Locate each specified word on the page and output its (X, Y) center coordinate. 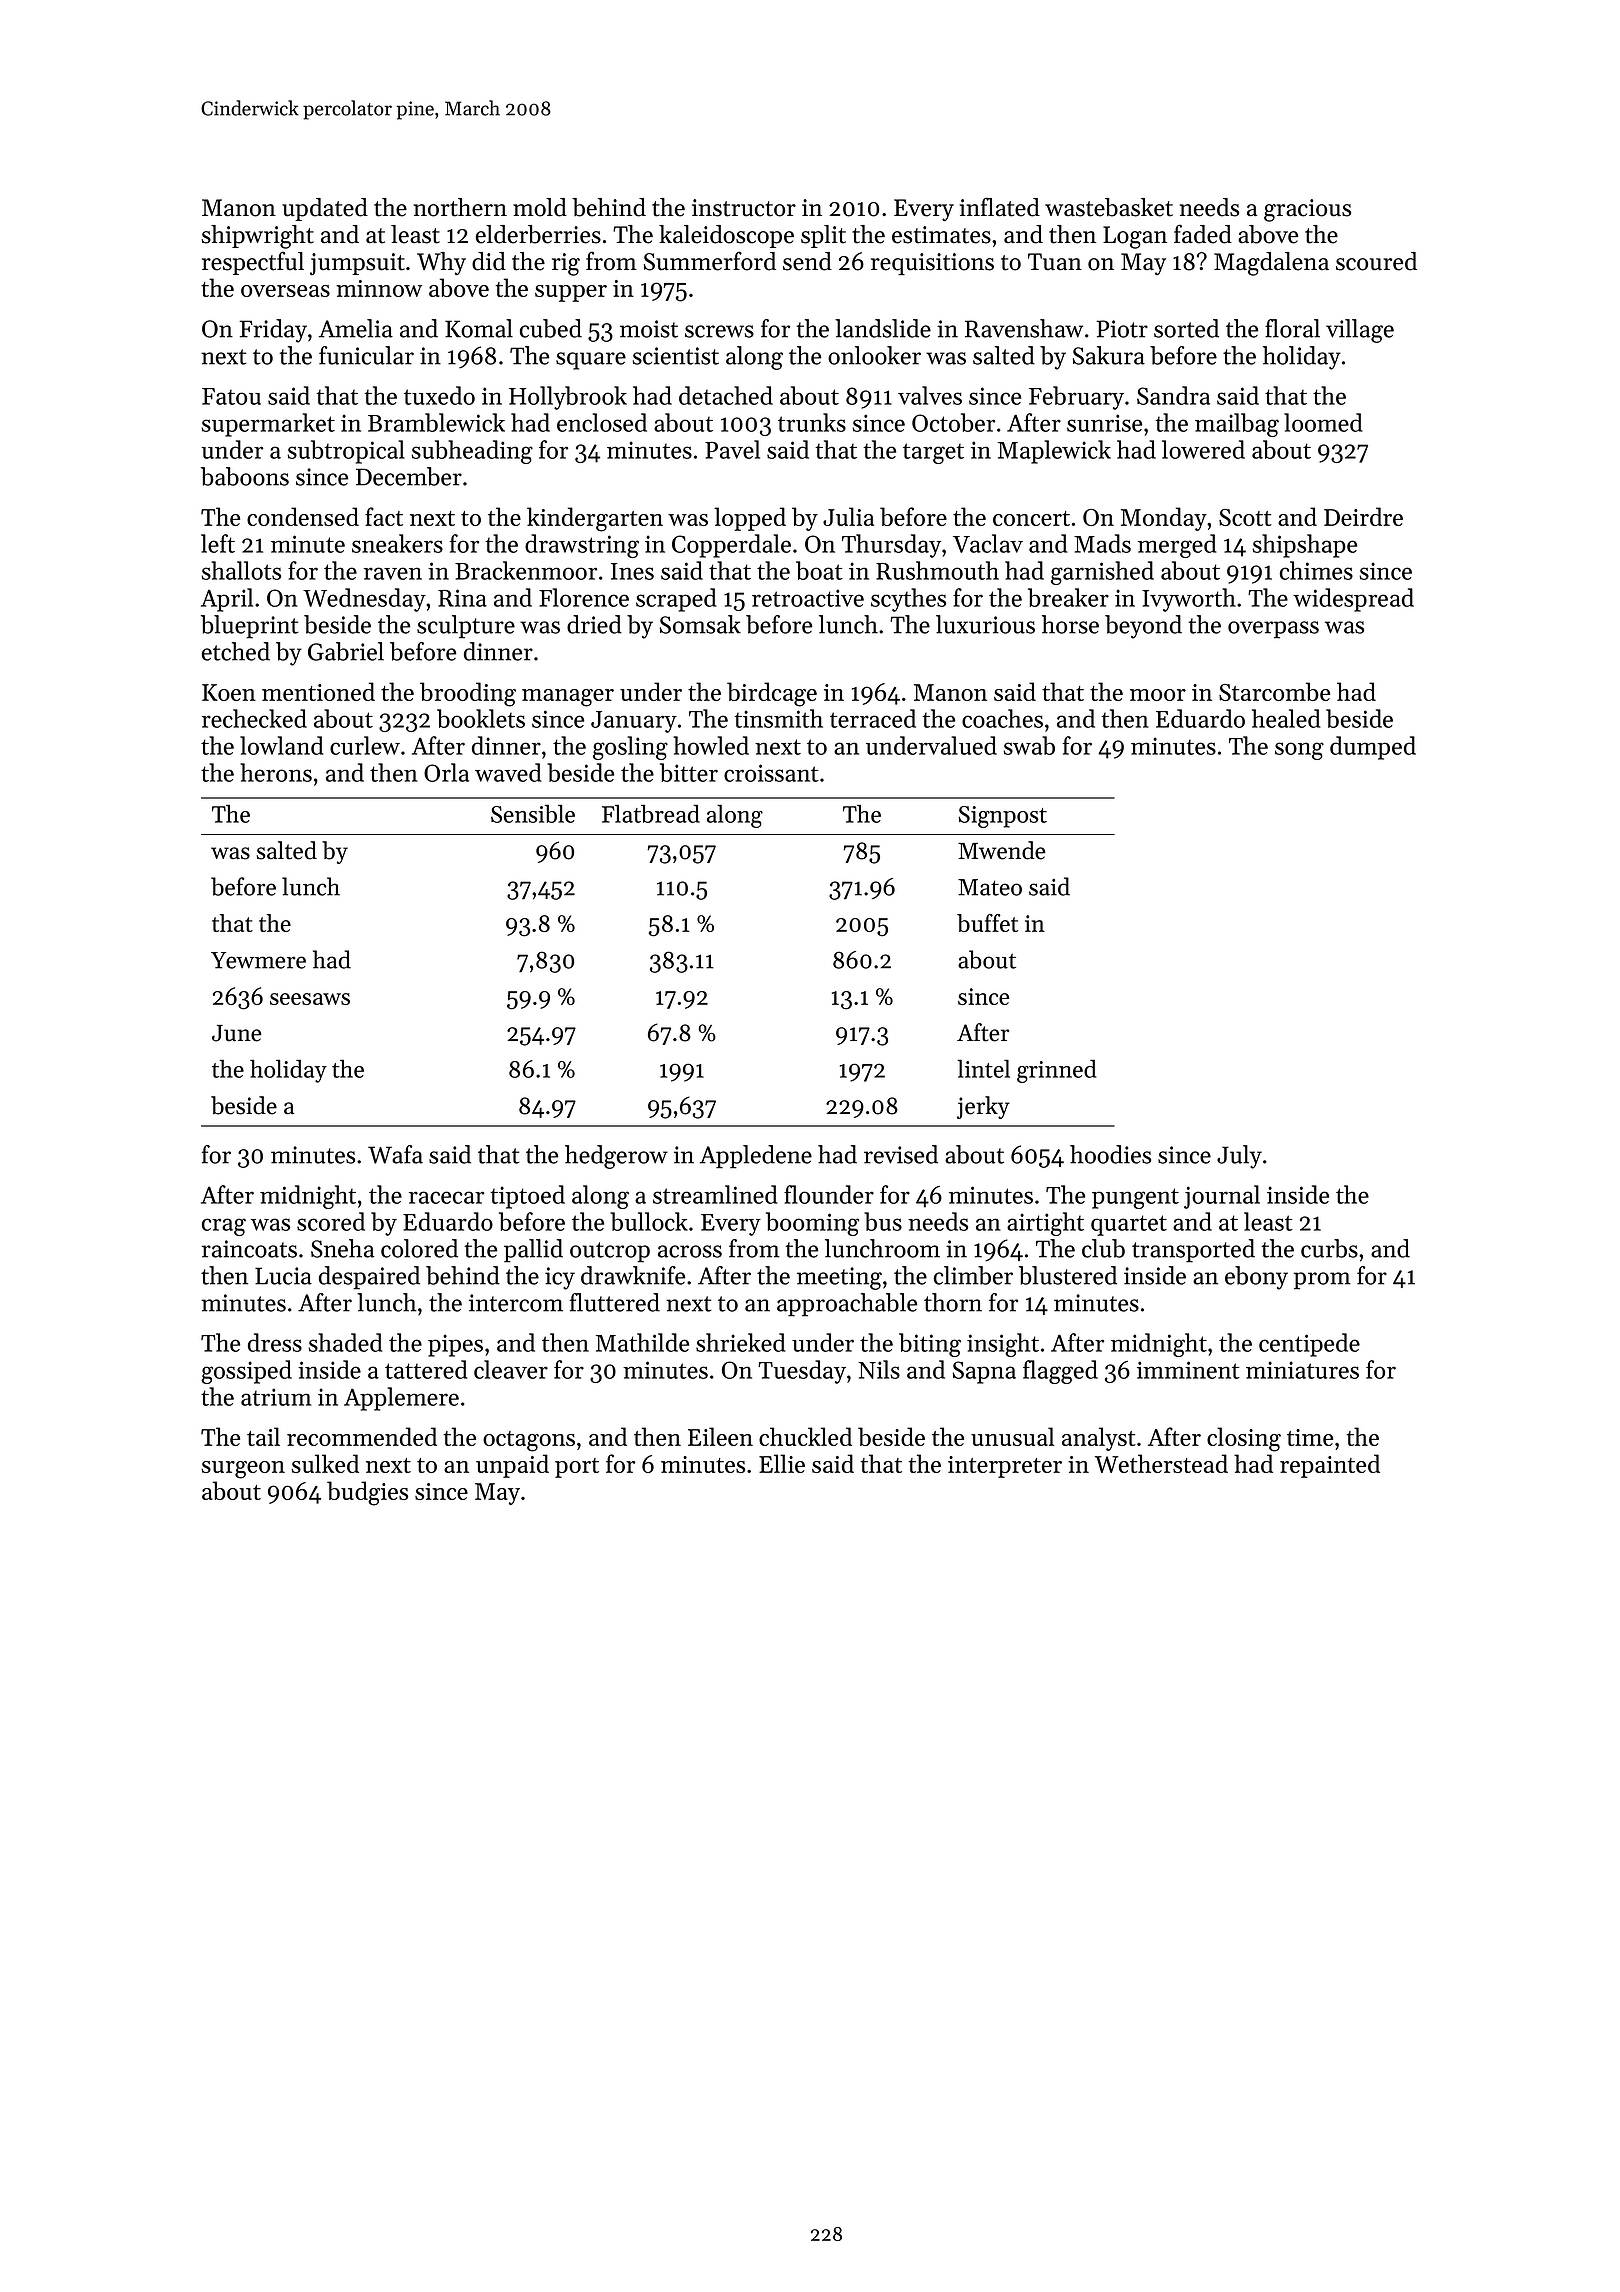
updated (325, 209)
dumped (1373, 748)
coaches (1002, 718)
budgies (367, 1493)
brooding (468, 694)
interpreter (1005, 1467)
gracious (1307, 210)
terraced (873, 718)
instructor (744, 208)
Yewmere (258, 960)
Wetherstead (1161, 1463)
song (1299, 751)
